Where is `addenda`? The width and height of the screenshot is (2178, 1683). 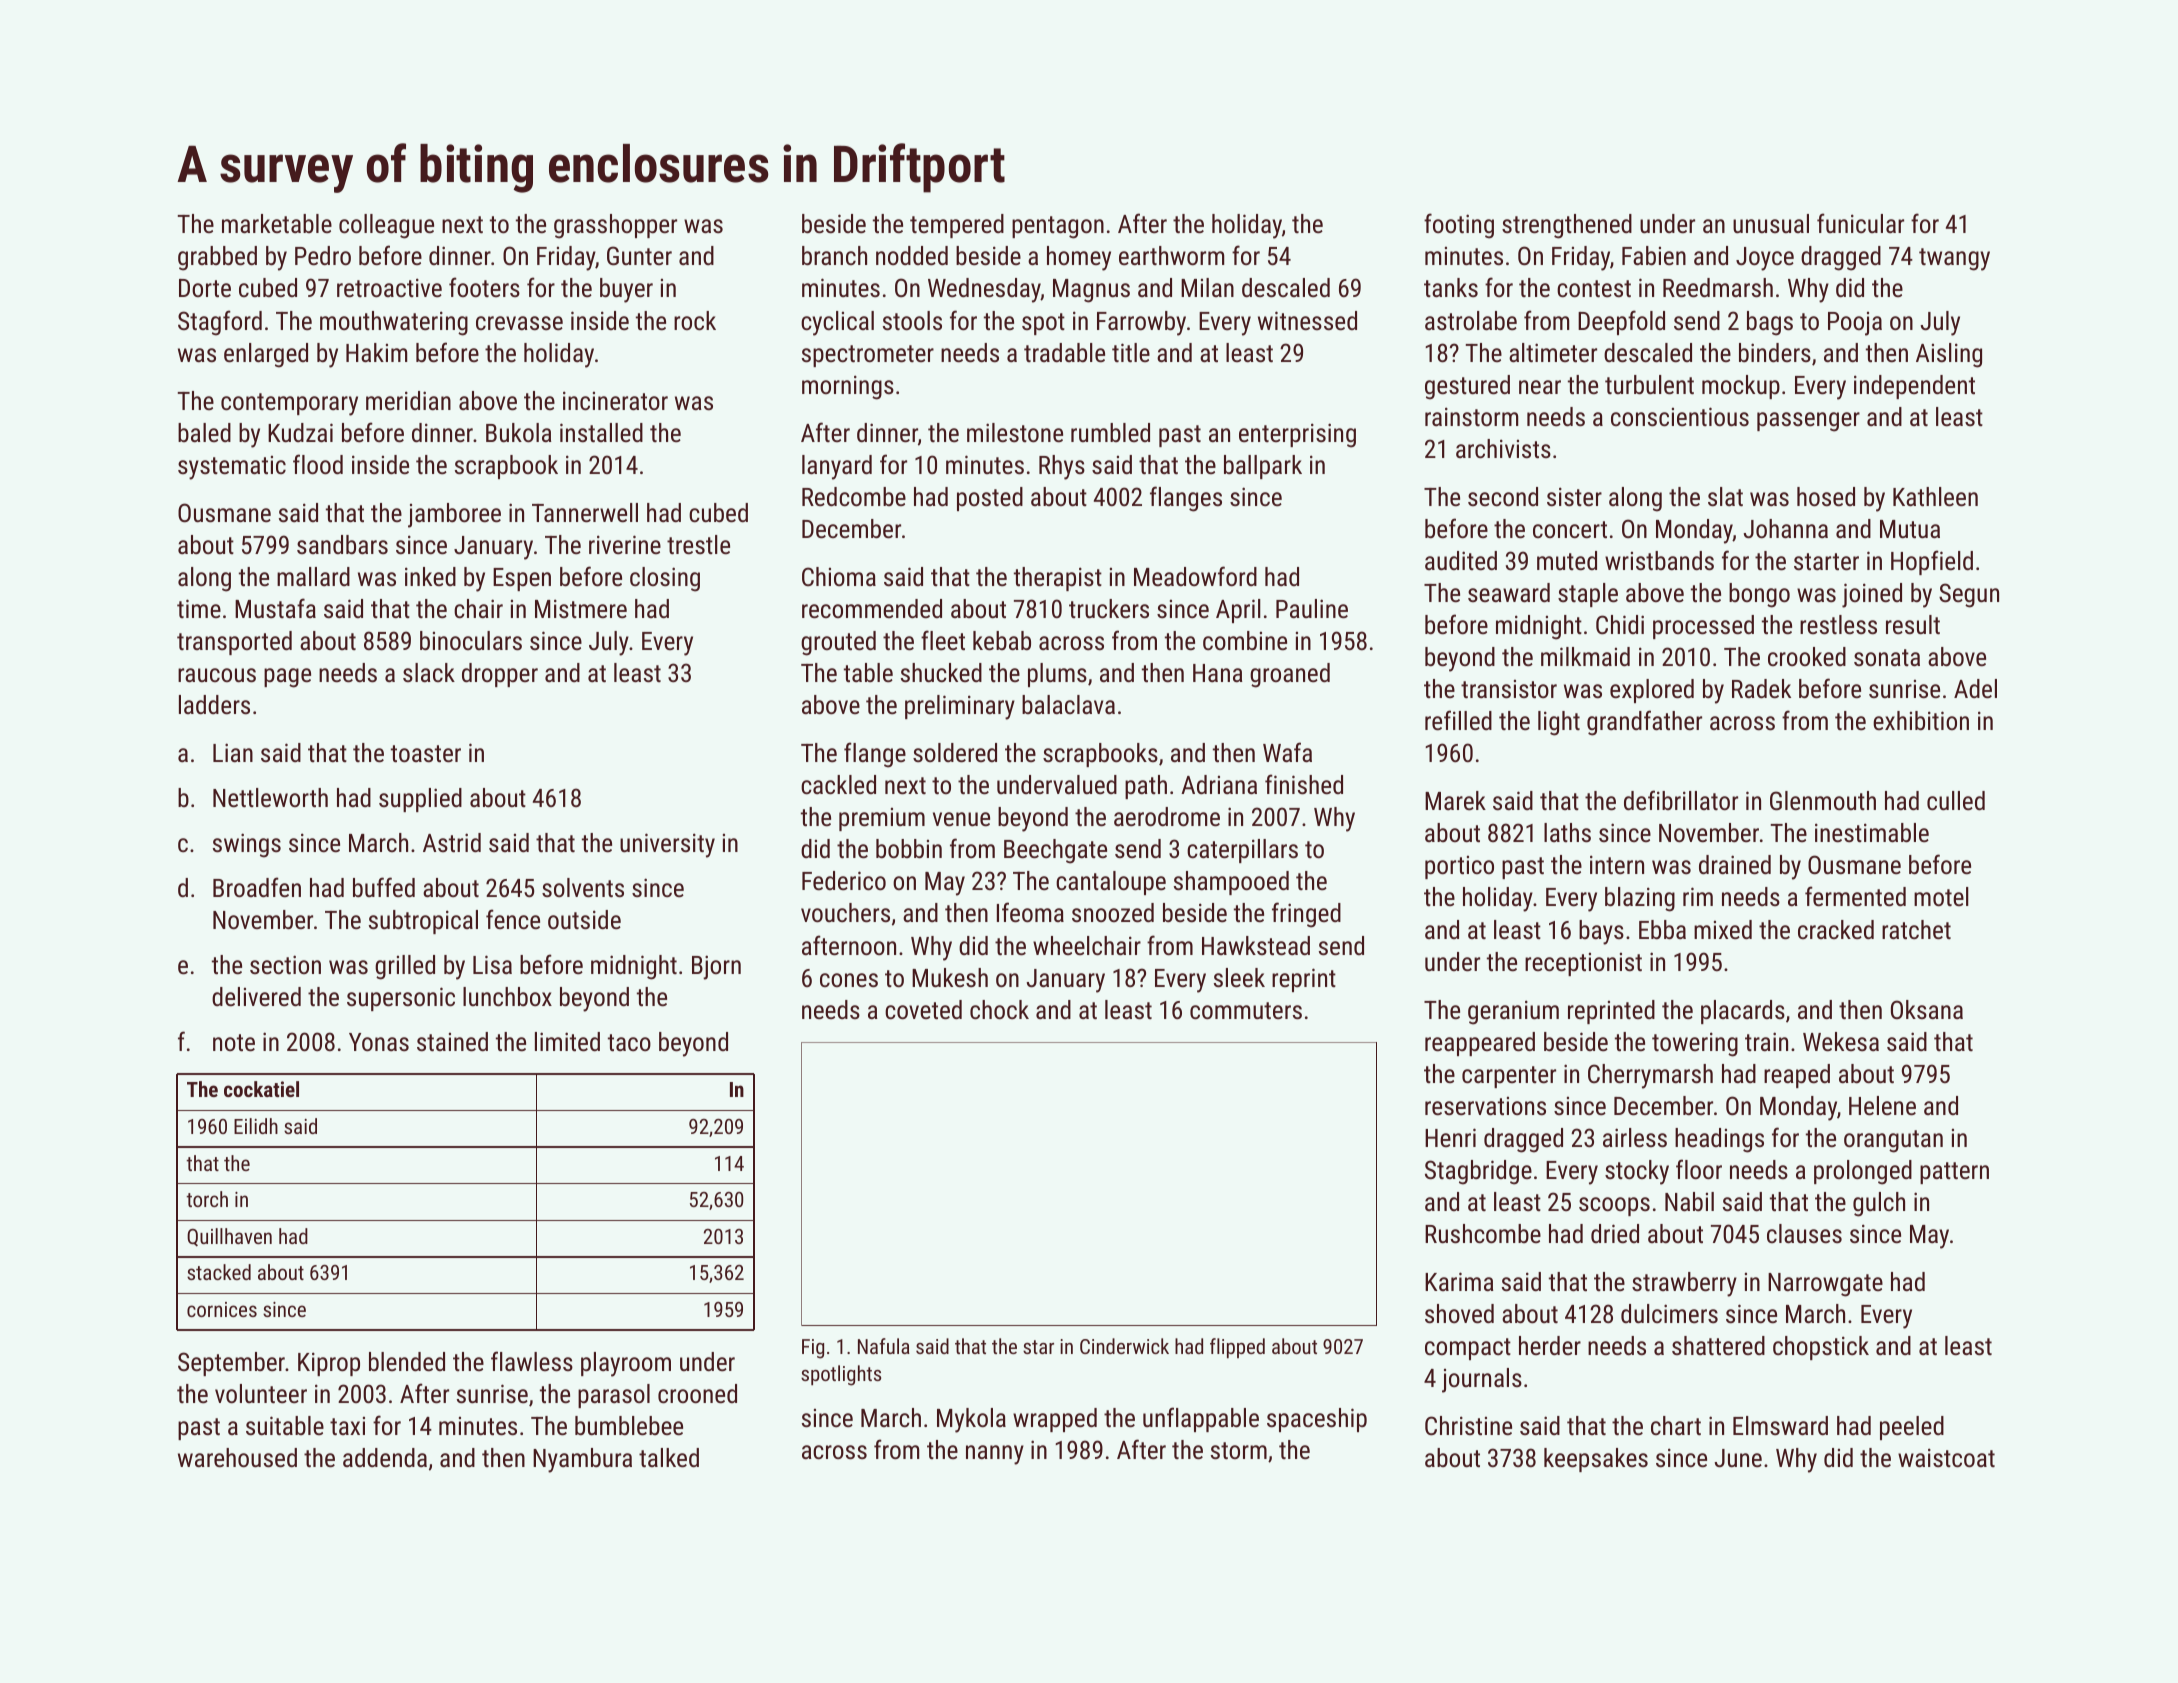 addenda is located at coordinates (385, 1457).
